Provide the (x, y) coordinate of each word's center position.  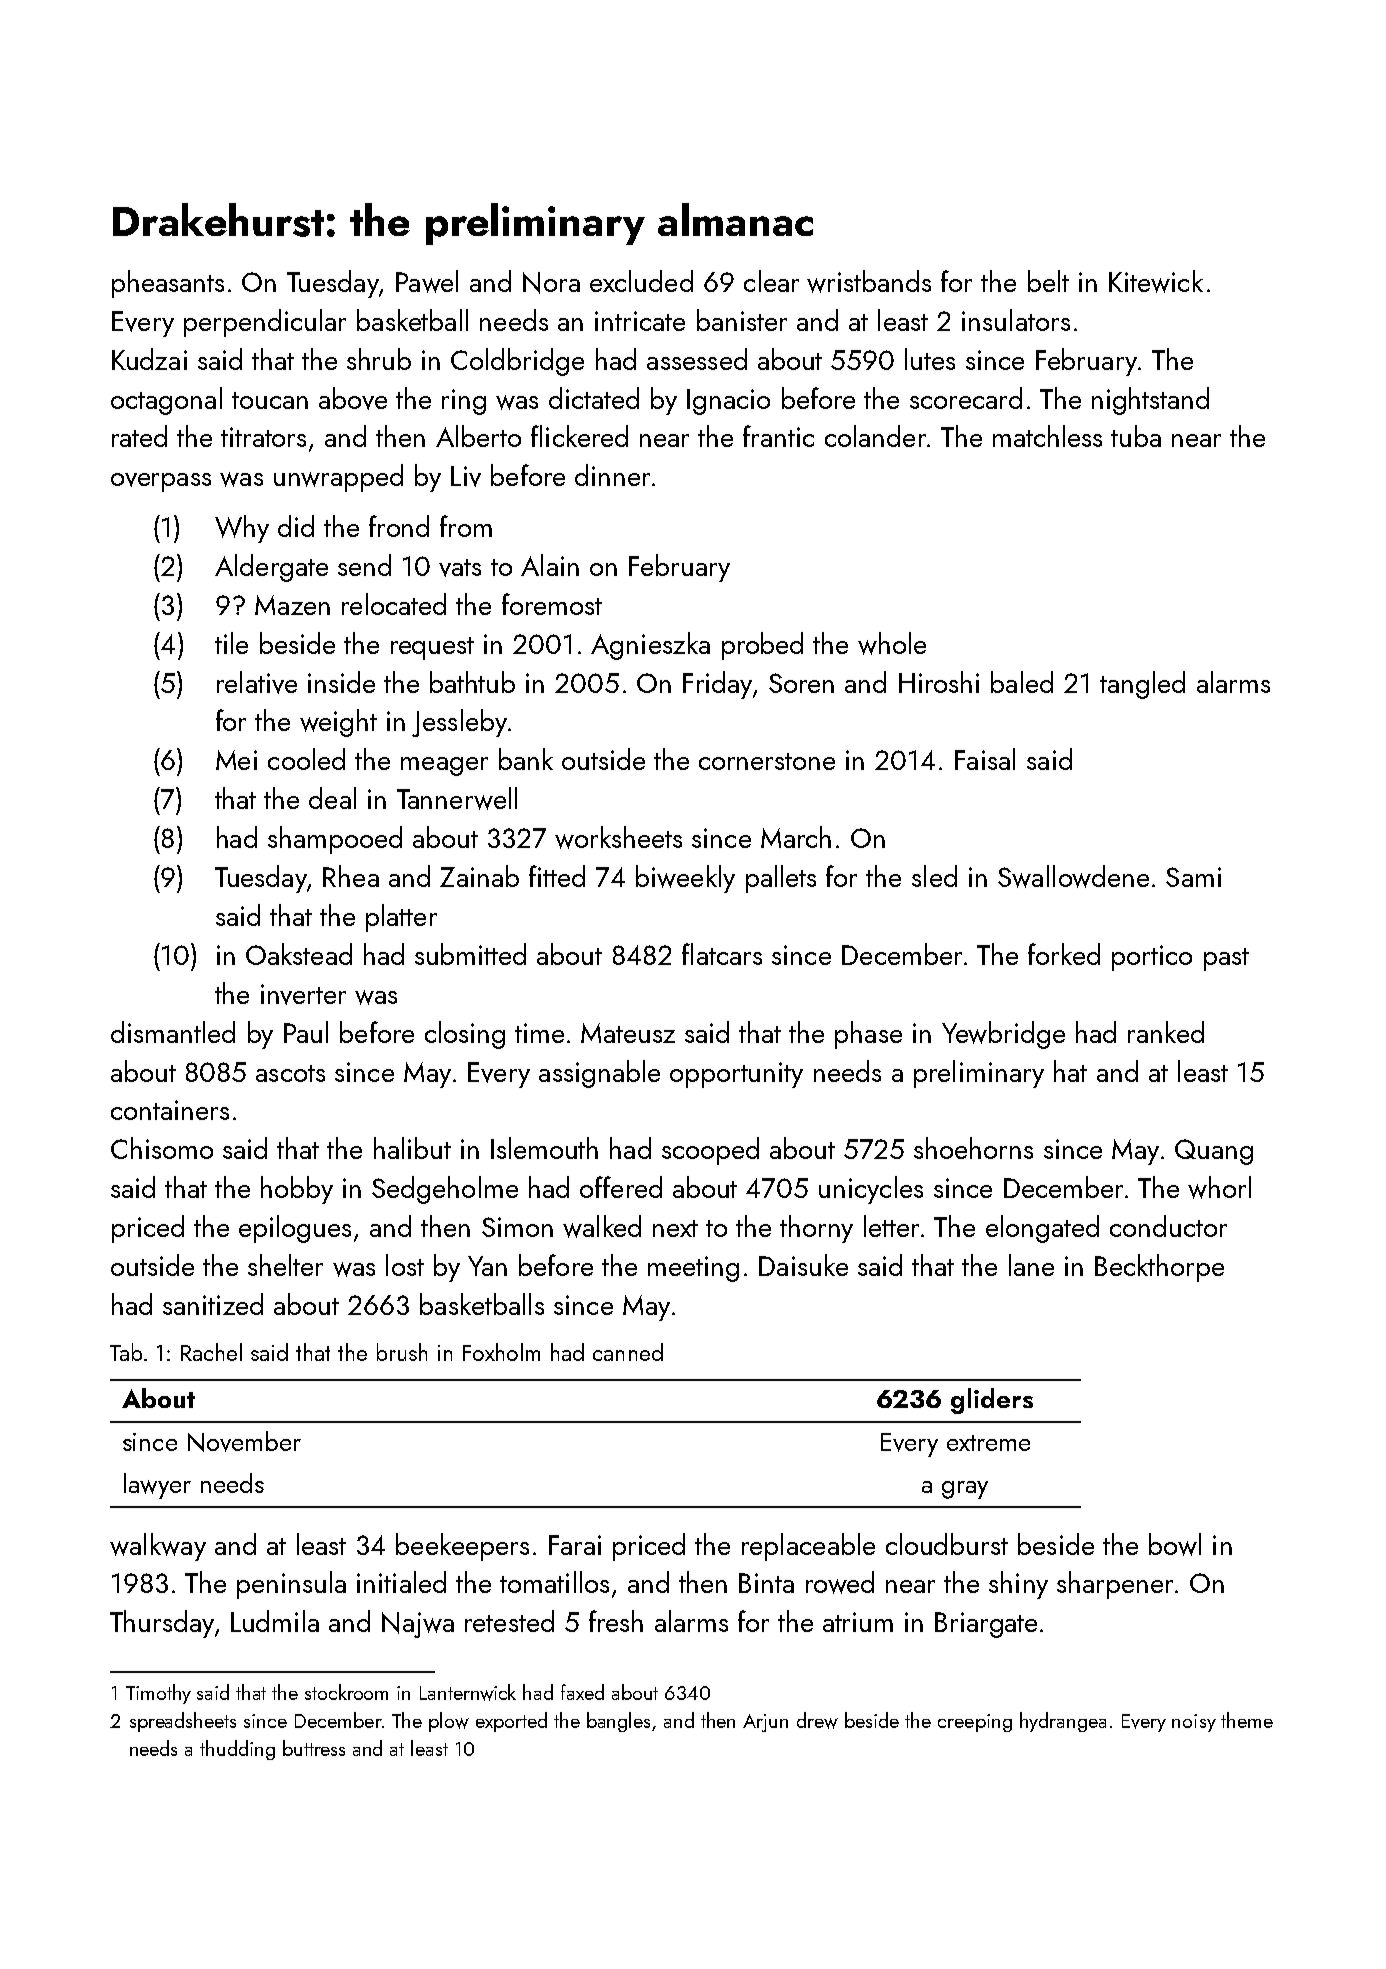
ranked (1166, 1032)
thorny (816, 1229)
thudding (237, 1750)
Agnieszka (650, 646)
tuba (1136, 436)
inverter (303, 994)
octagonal (166, 401)
